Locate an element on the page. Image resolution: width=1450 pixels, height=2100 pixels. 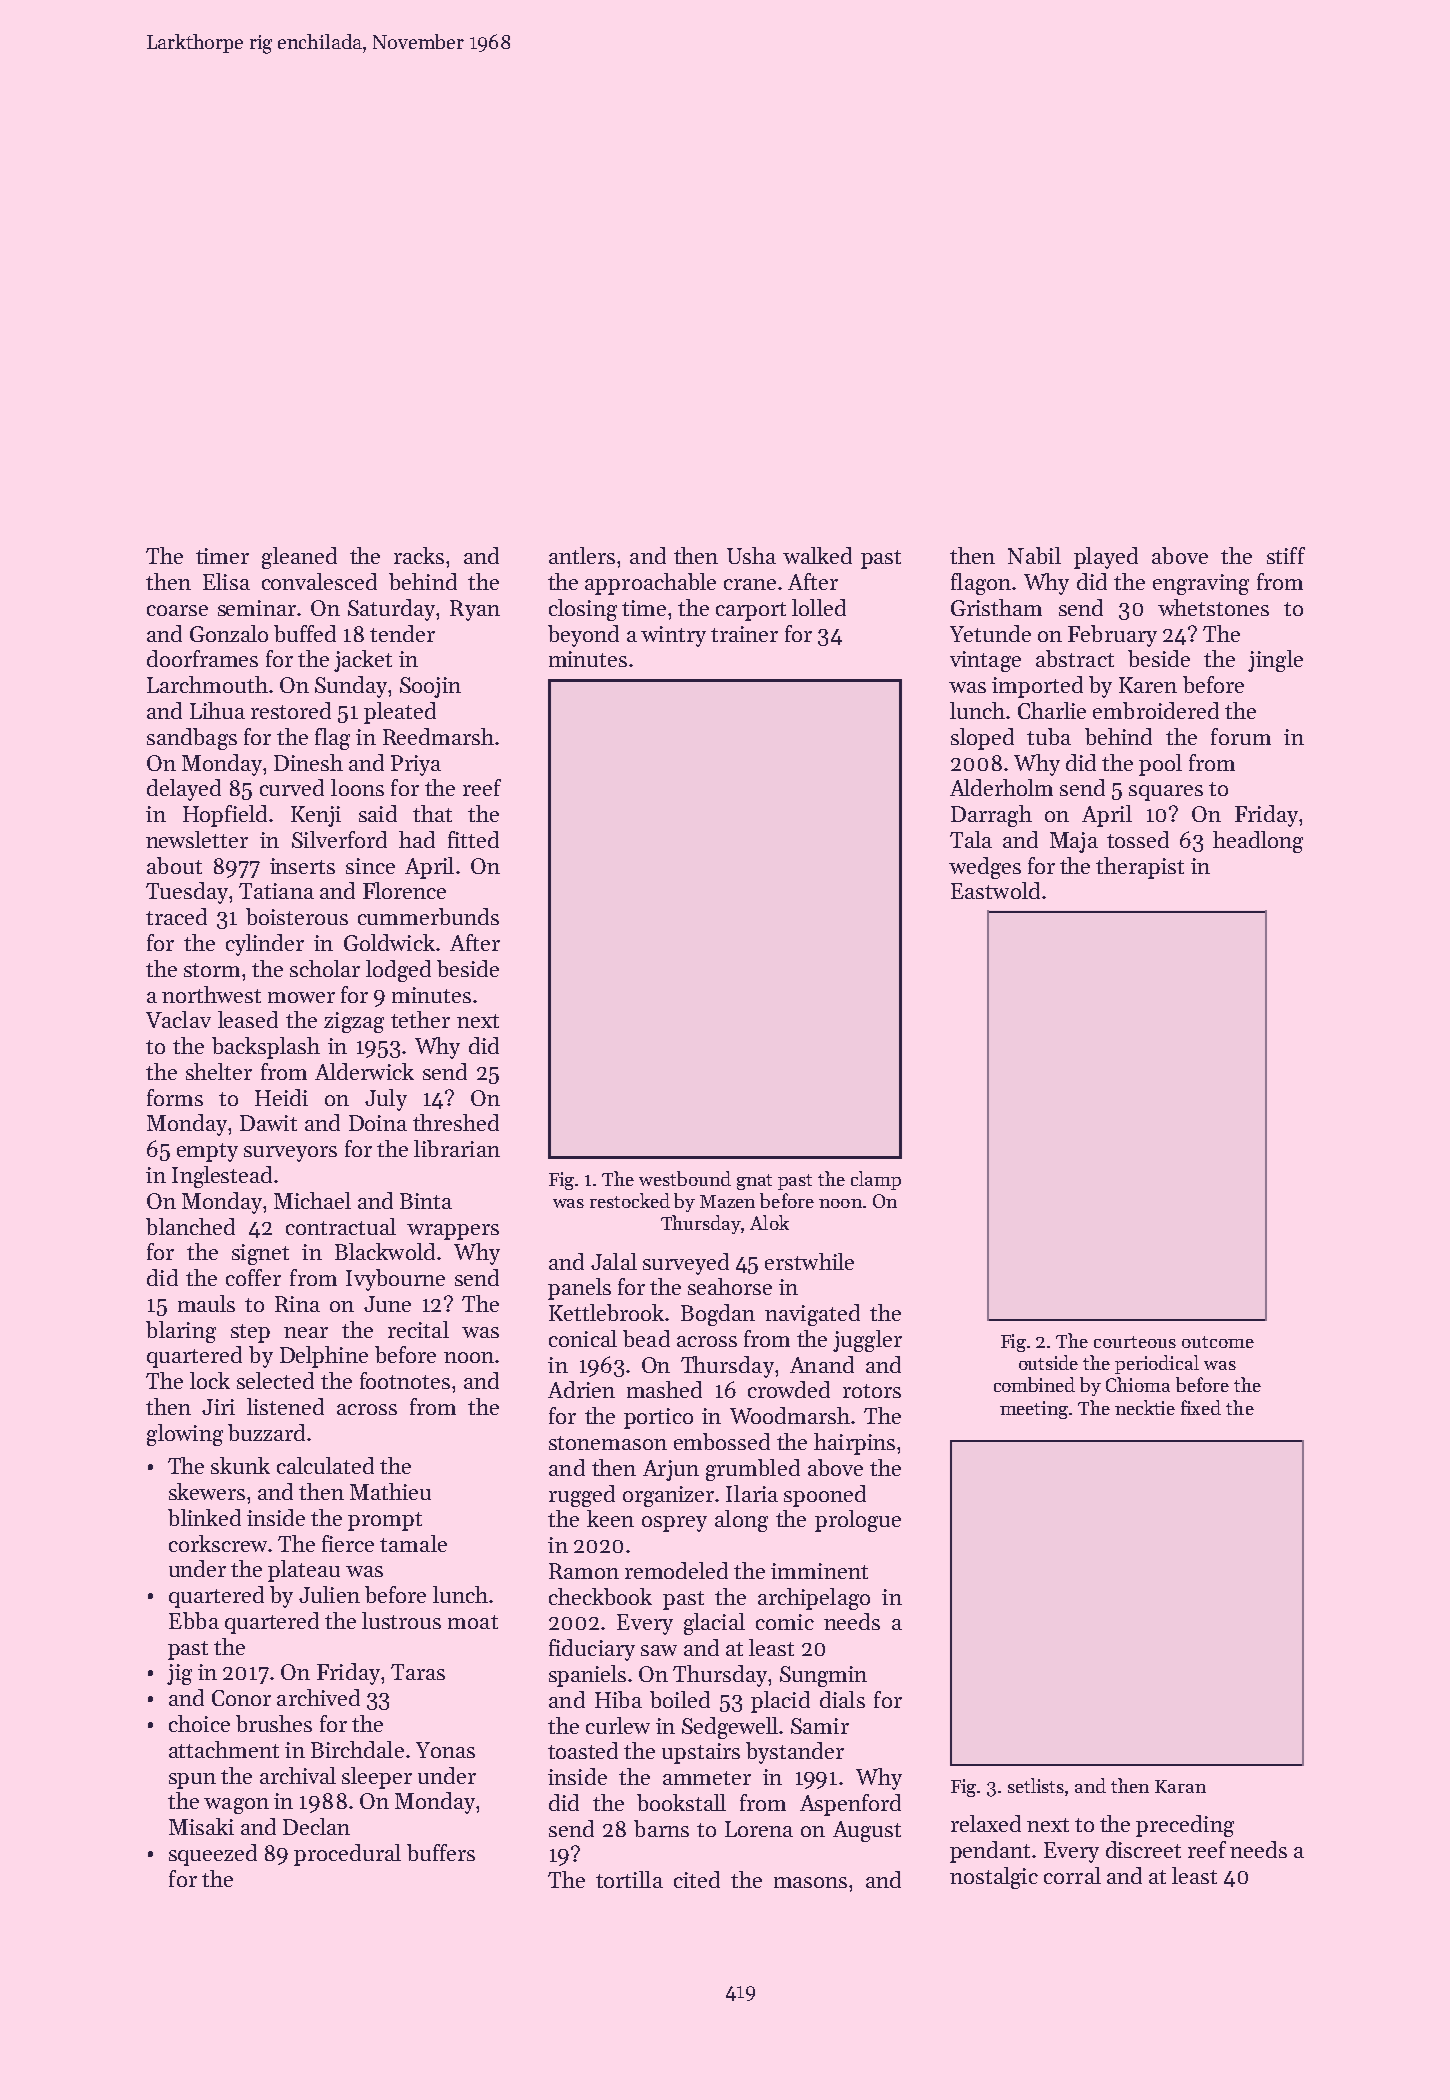
selected is located at coordinates (275, 1380).
